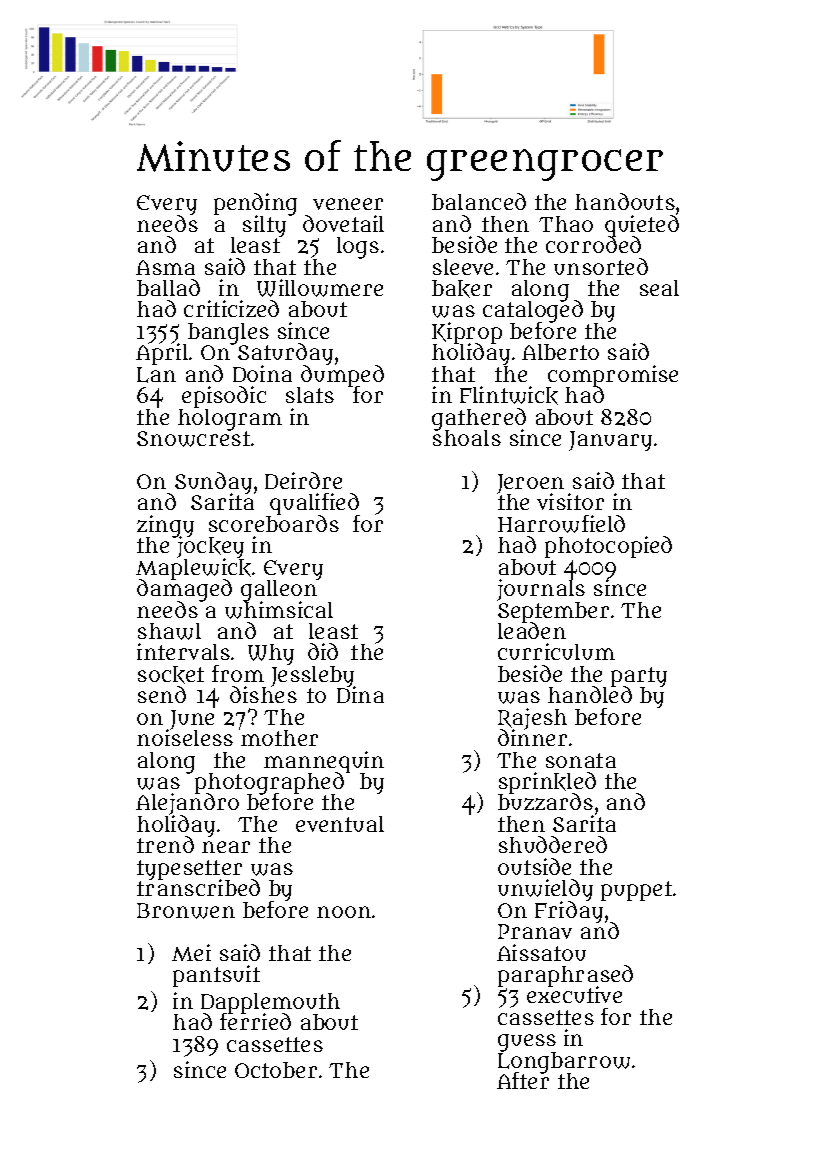 The image size is (817, 1160). What do you see at coordinates (168, 287) in the document?
I see `ballad` at bounding box center [168, 287].
